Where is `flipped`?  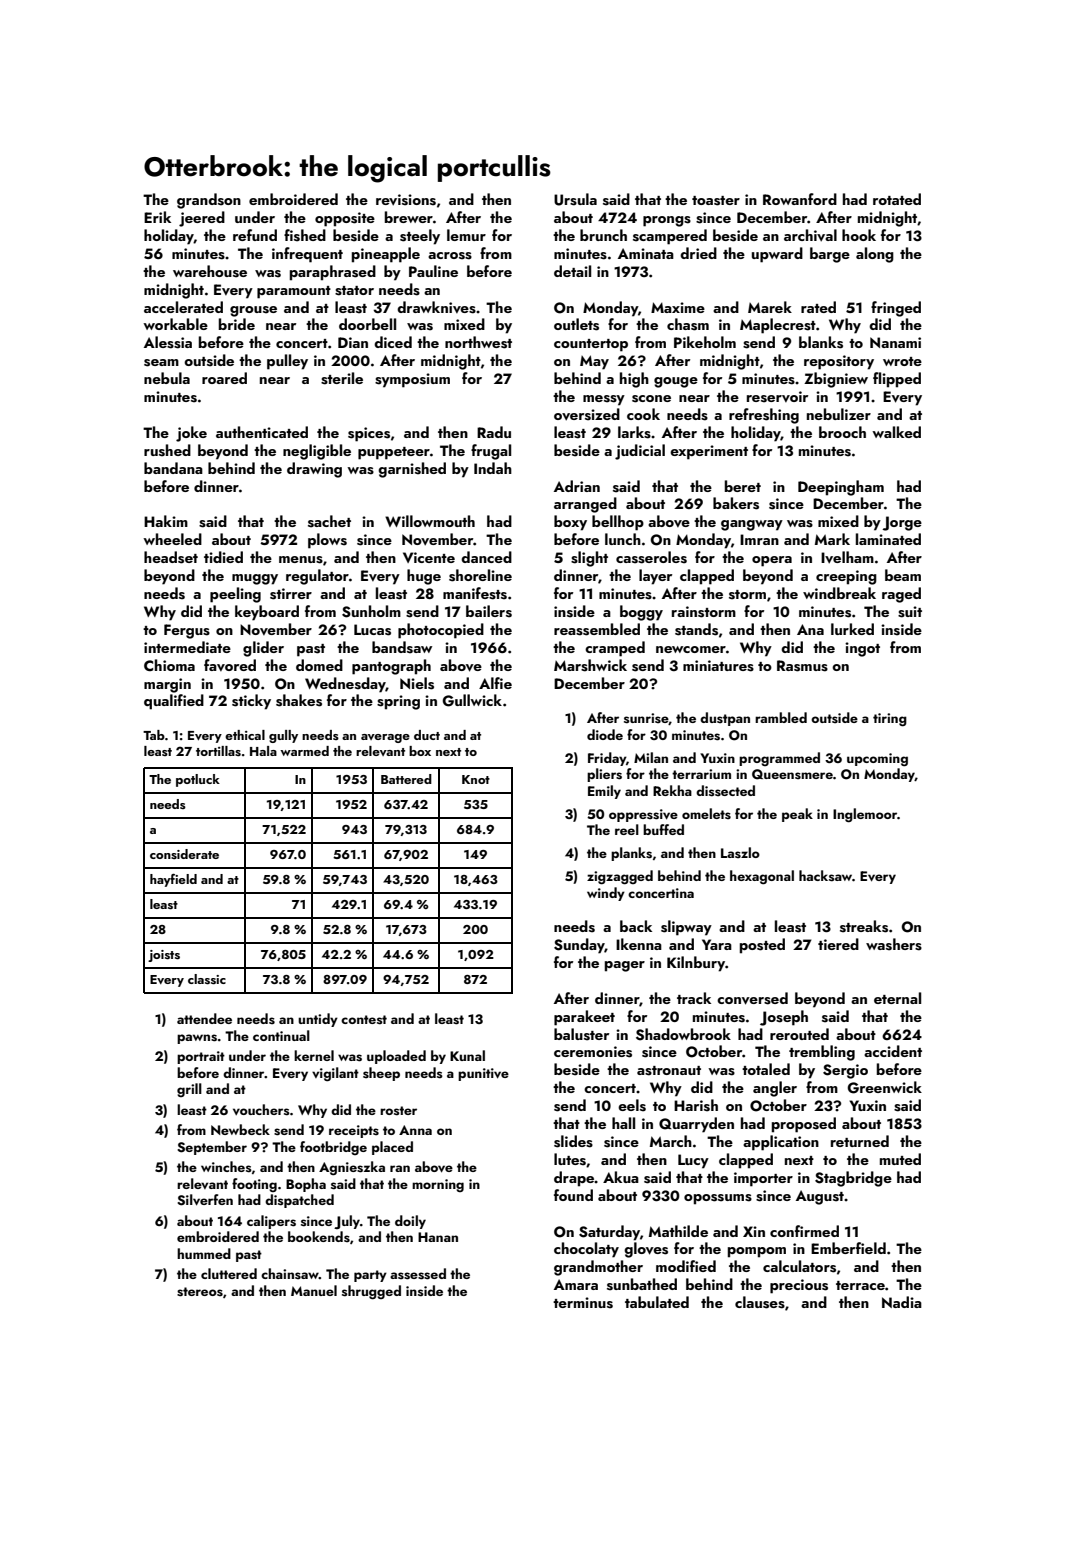 flipped is located at coordinates (897, 380).
